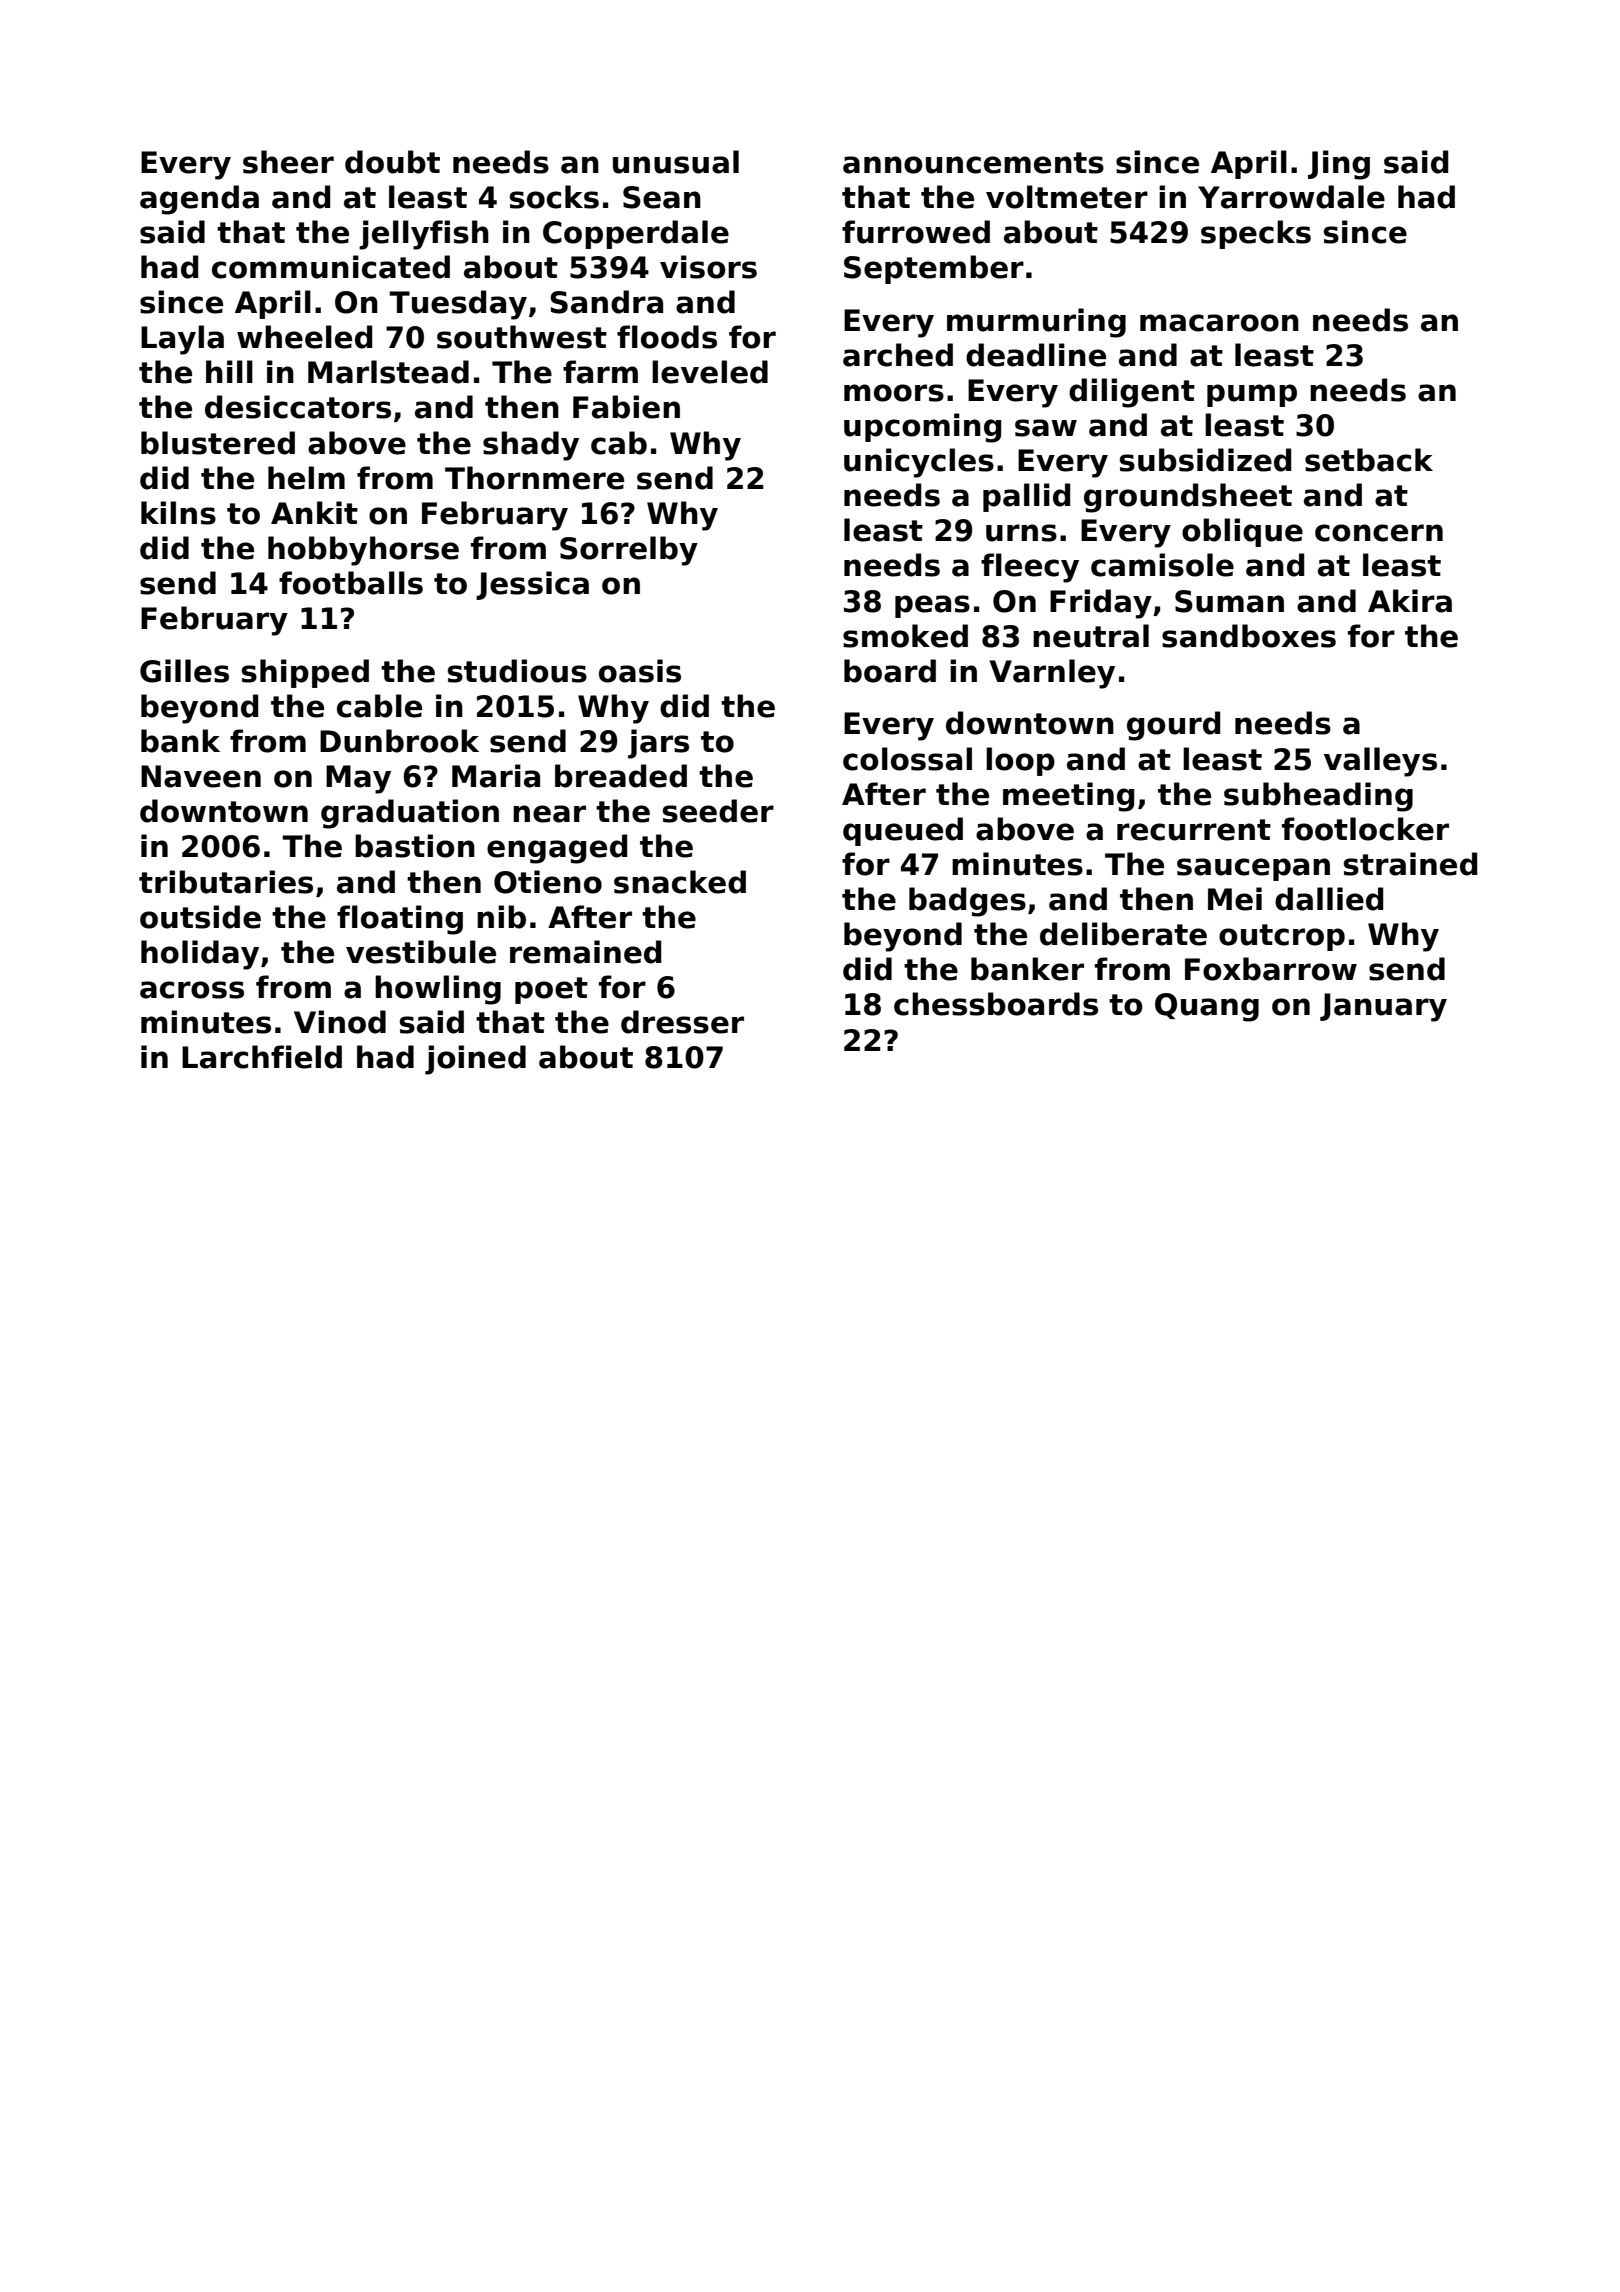 The height and width of the screenshot is (2292, 1620). I want to click on bastion, so click(415, 846).
